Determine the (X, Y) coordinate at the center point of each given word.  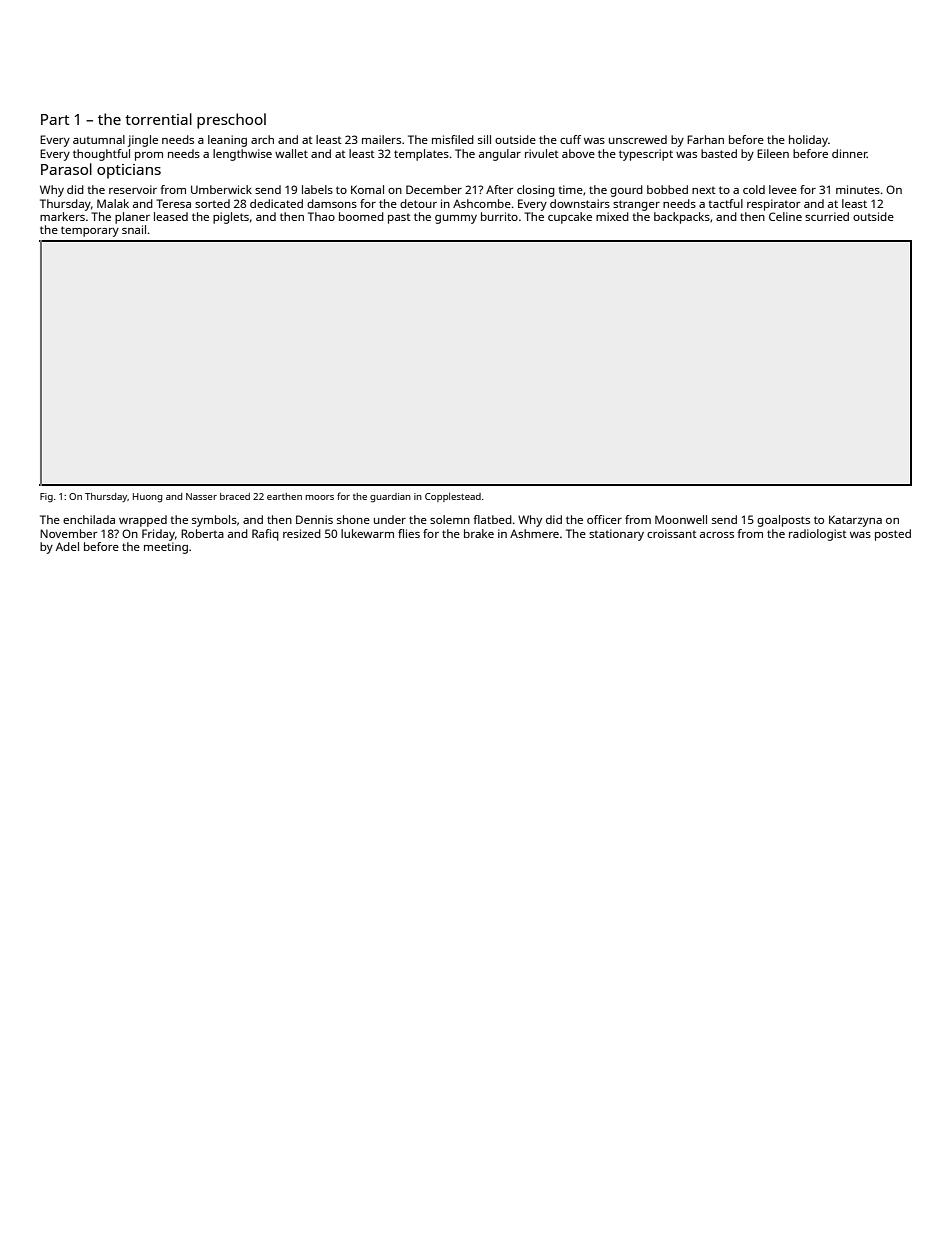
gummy (456, 219)
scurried (827, 216)
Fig (46, 497)
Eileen (773, 153)
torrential (158, 119)
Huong (147, 498)
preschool (231, 121)
